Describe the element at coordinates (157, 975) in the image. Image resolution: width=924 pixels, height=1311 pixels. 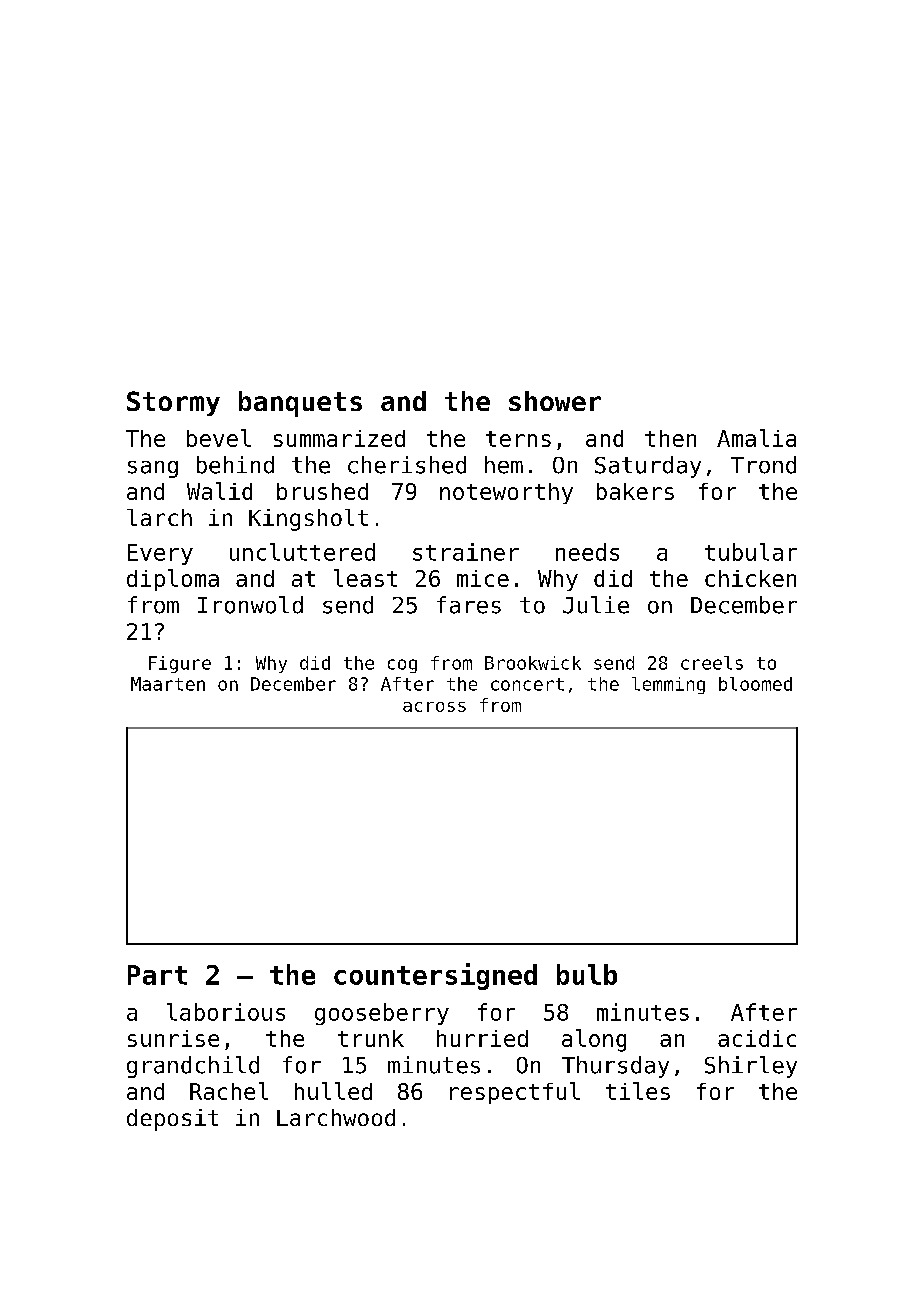
I see `Part` at that location.
